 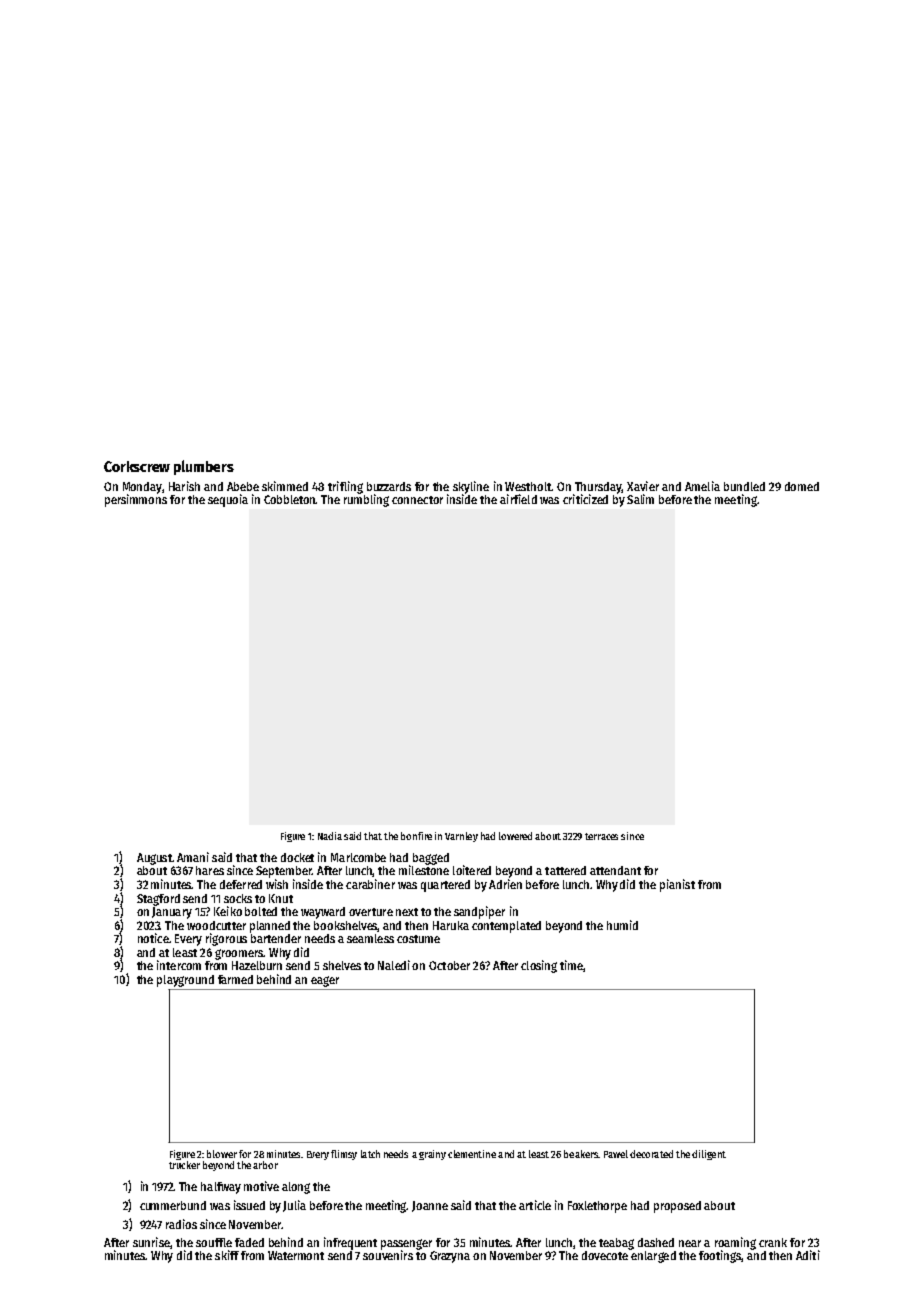 What do you see at coordinates (653, 1257) in the page?
I see `enlarged` at bounding box center [653, 1257].
